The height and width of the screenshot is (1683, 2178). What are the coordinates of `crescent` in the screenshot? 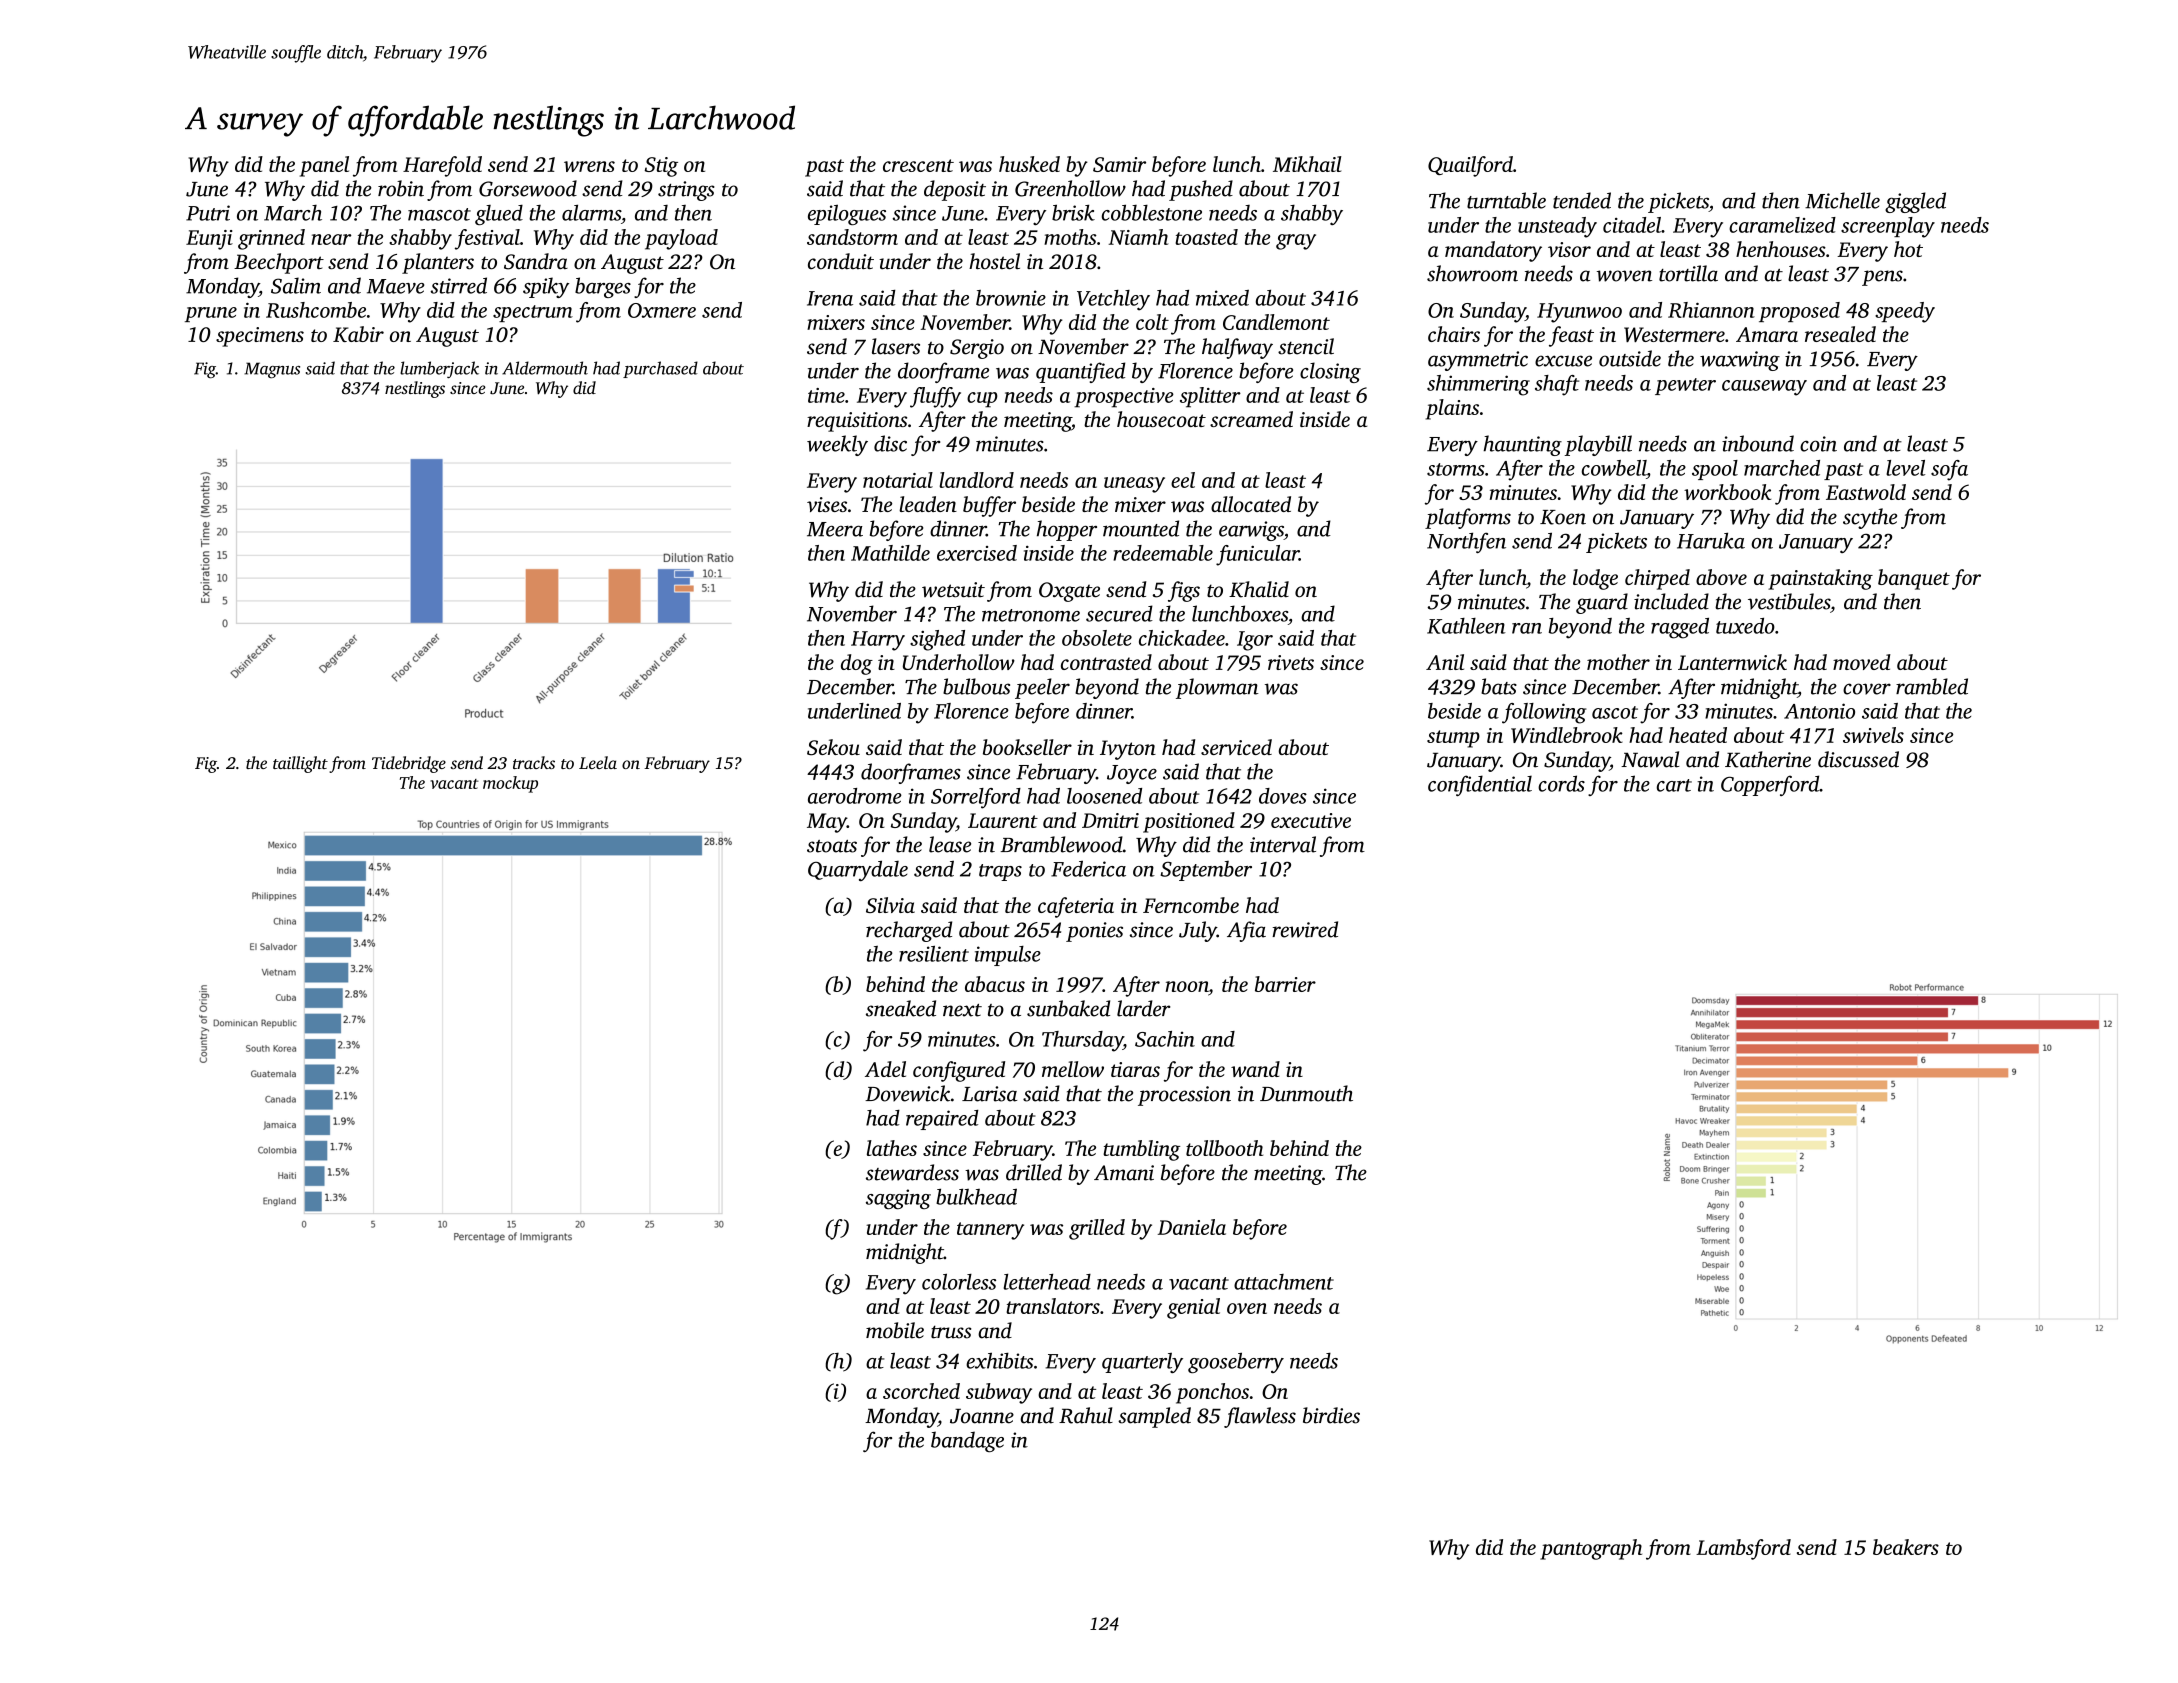 It's located at (918, 165).
